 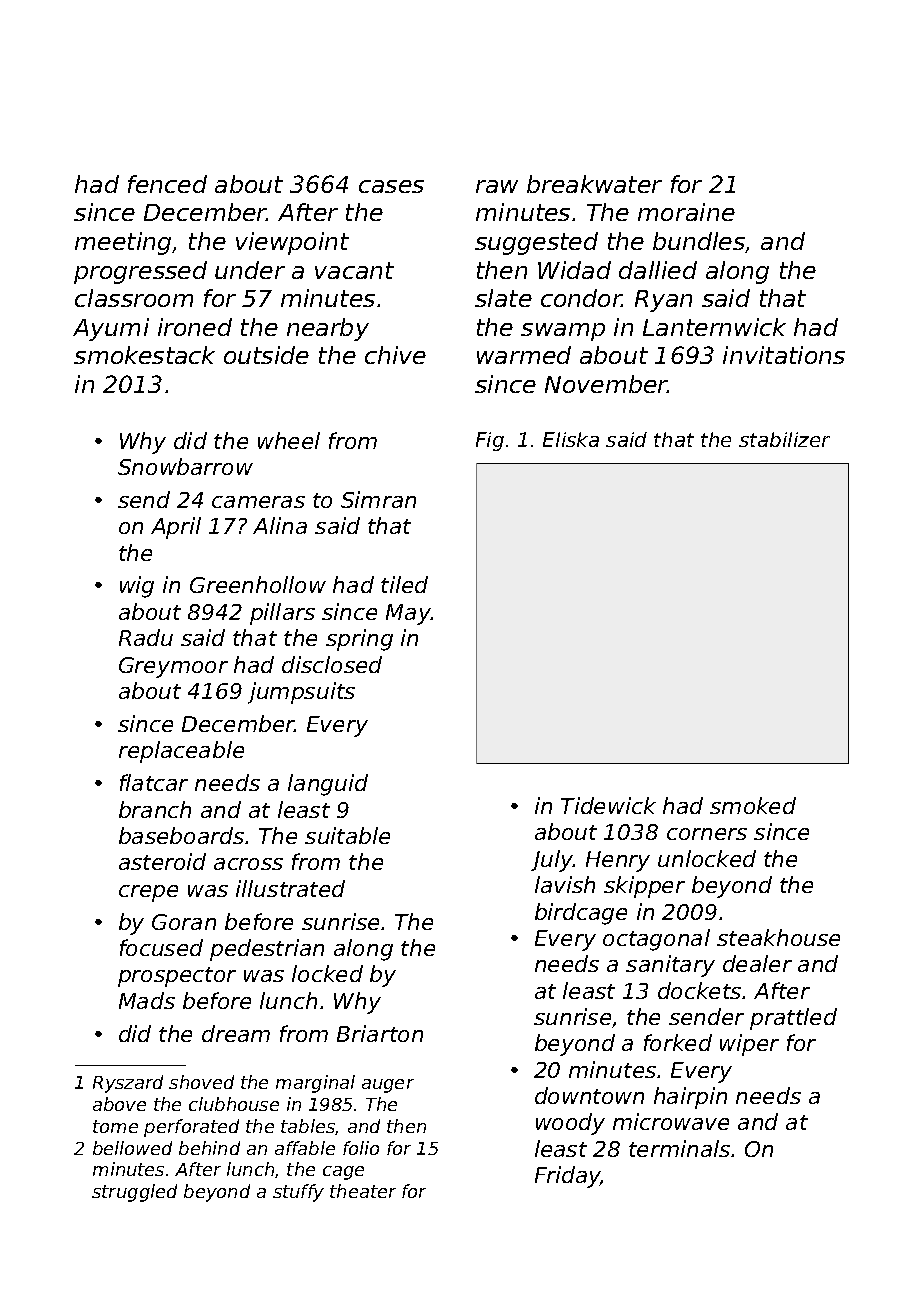 I want to click on octagonal, so click(x=656, y=940).
